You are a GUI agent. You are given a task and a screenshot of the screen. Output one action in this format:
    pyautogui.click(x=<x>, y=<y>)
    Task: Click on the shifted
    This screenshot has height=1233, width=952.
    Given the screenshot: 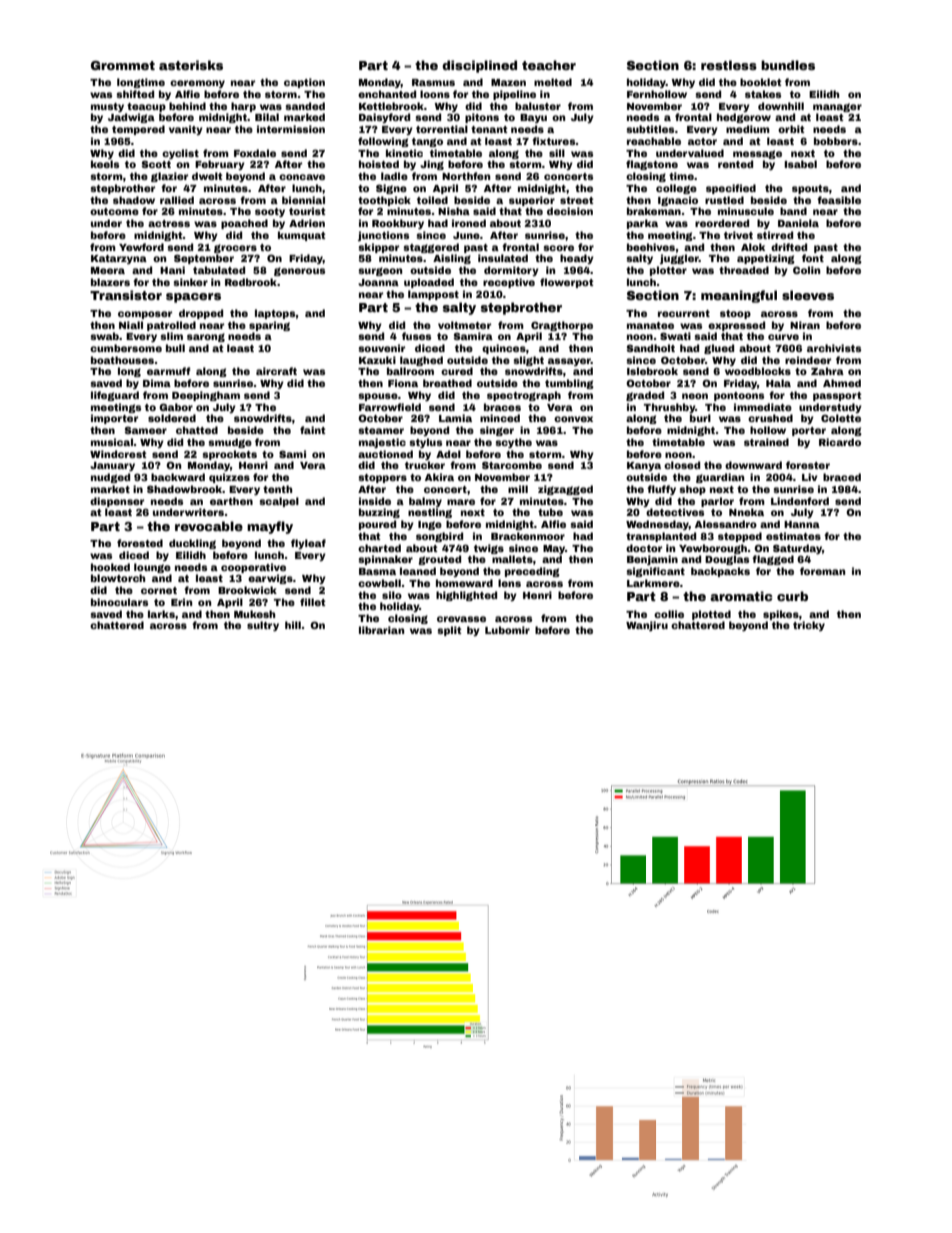 What is the action you would take?
    pyautogui.click(x=135, y=94)
